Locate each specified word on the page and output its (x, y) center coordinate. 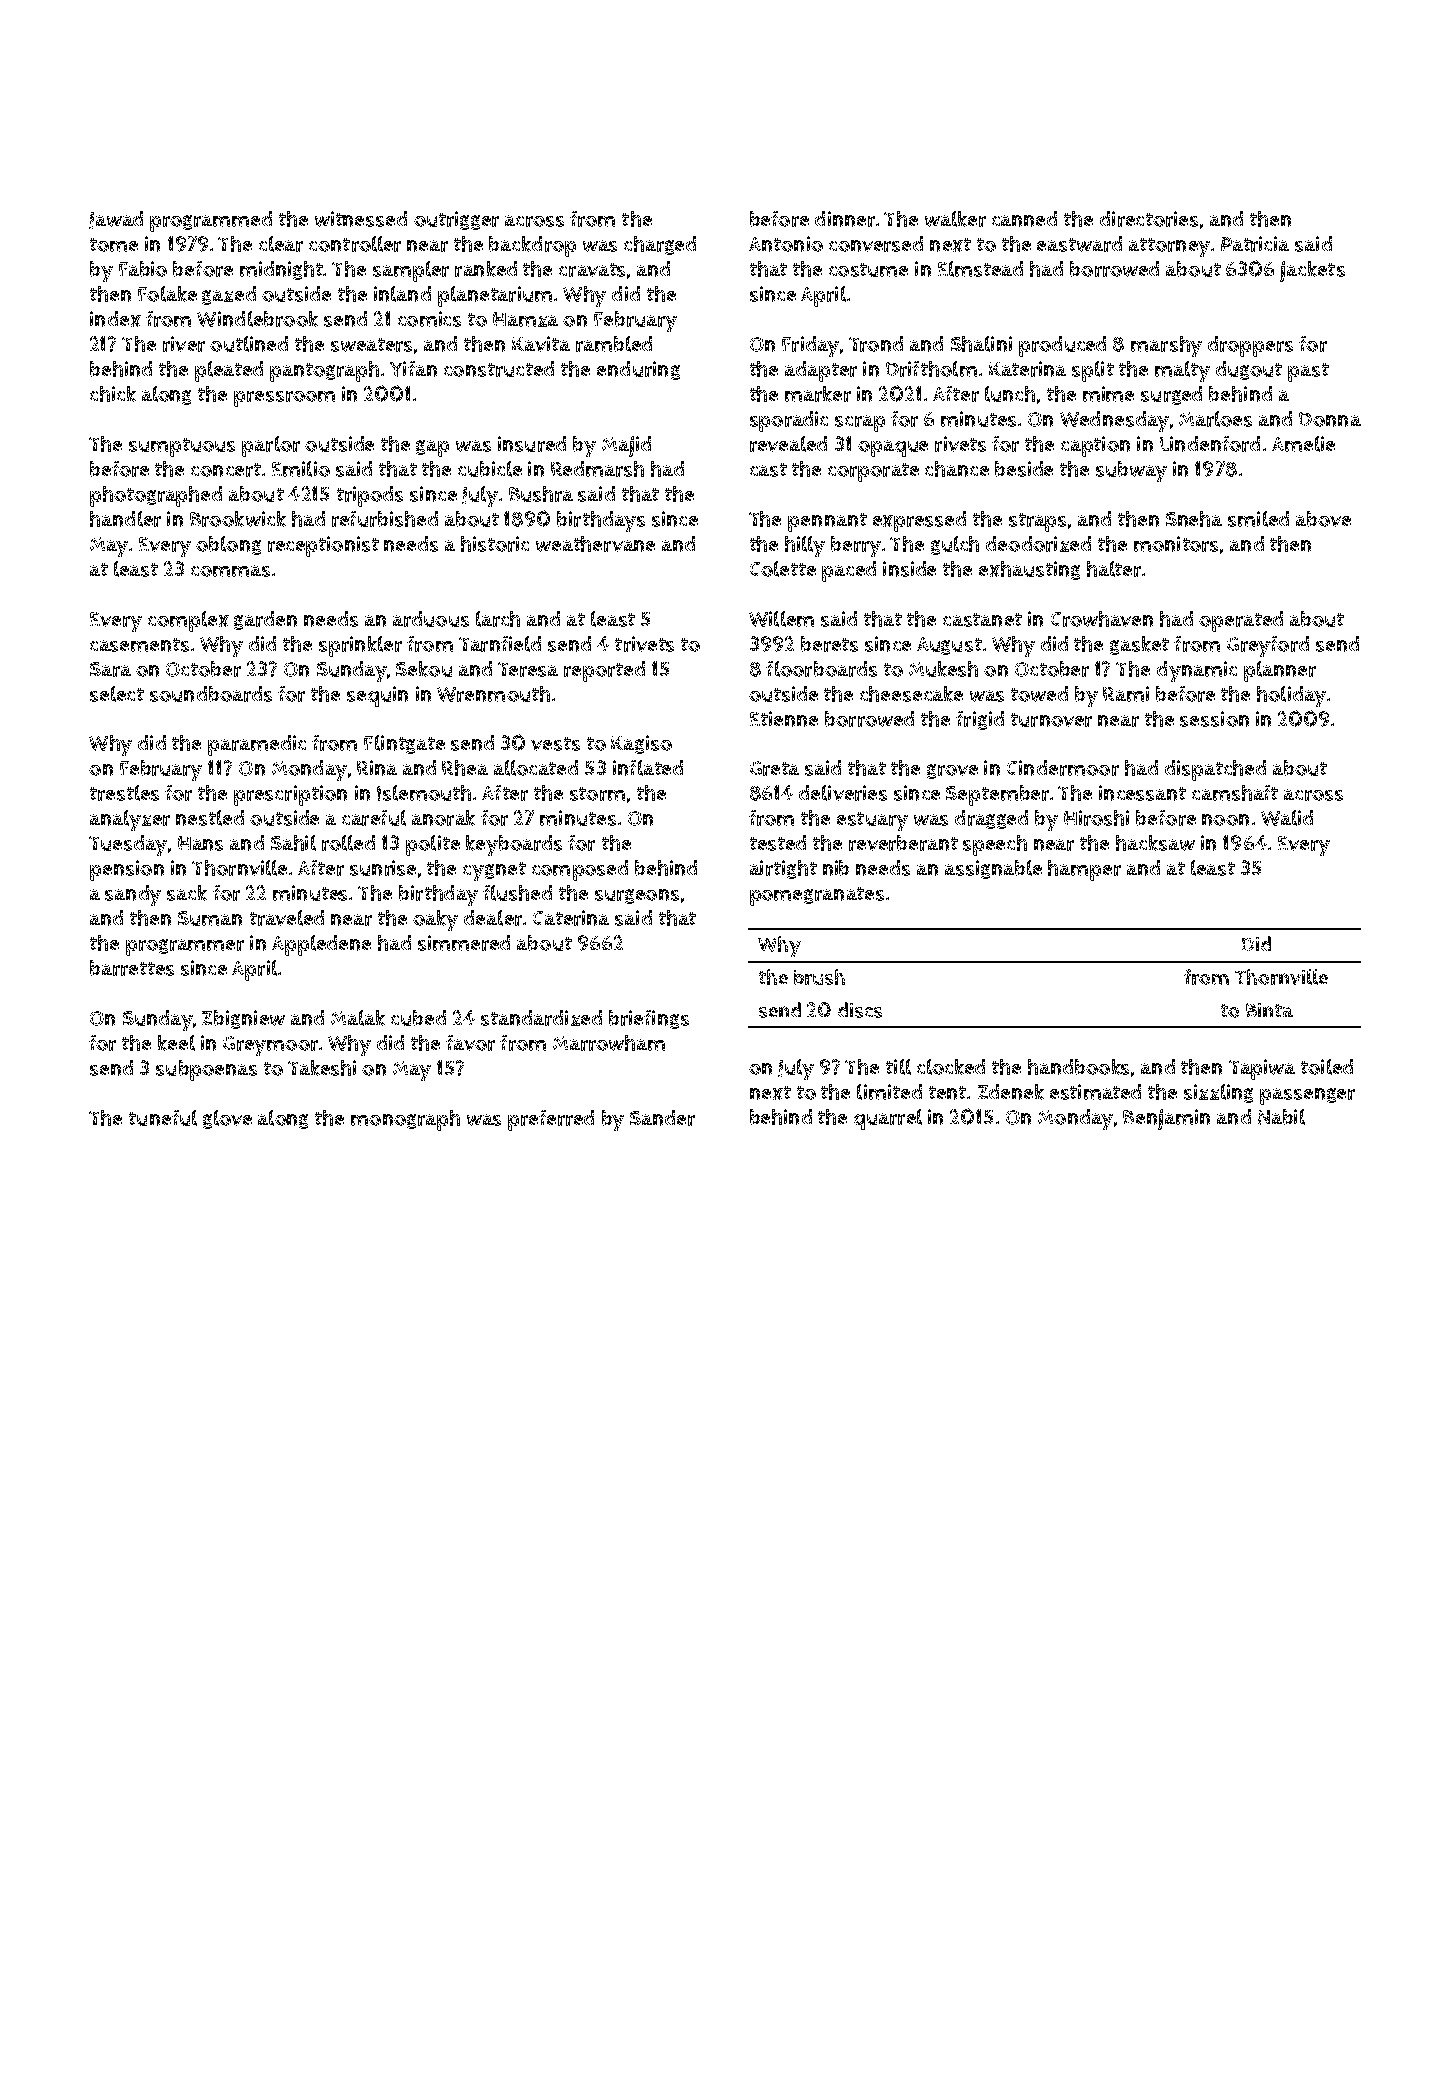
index (115, 319)
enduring (638, 370)
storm (597, 794)
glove (227, 1119)
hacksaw (1155, 843)
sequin (377, 696)
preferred (551, 1120)
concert (226, 470)
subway (1131, 471)
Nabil (1281, 1117)
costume (868, 270)
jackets (1312, 271)
